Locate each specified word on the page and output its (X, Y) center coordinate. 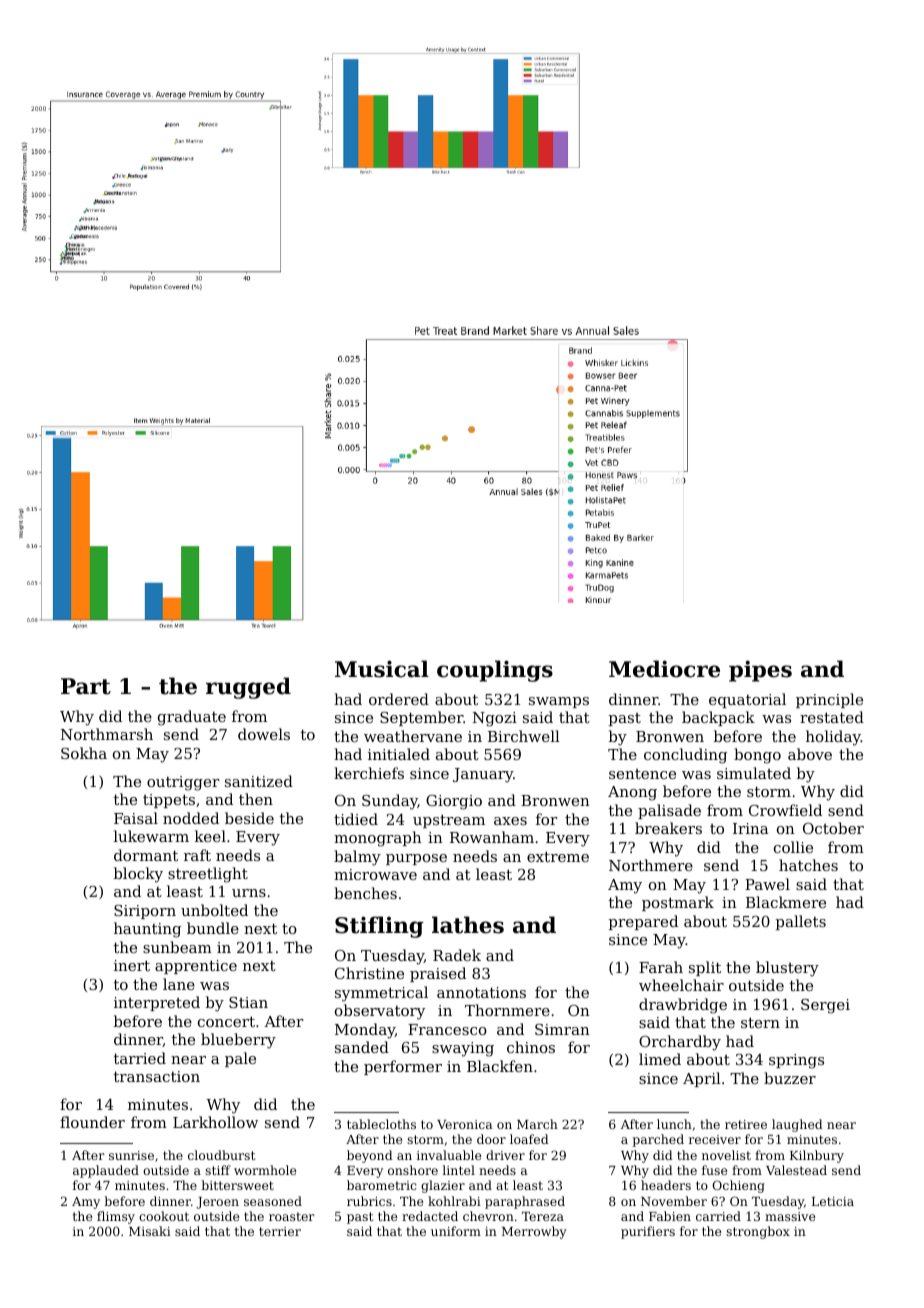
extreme (558, 856)
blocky (138, 875)
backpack (718, 718)
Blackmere (786, 902)
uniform (456, 1231)
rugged (248, 688)
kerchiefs (369, 773)
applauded (106, 1171)
